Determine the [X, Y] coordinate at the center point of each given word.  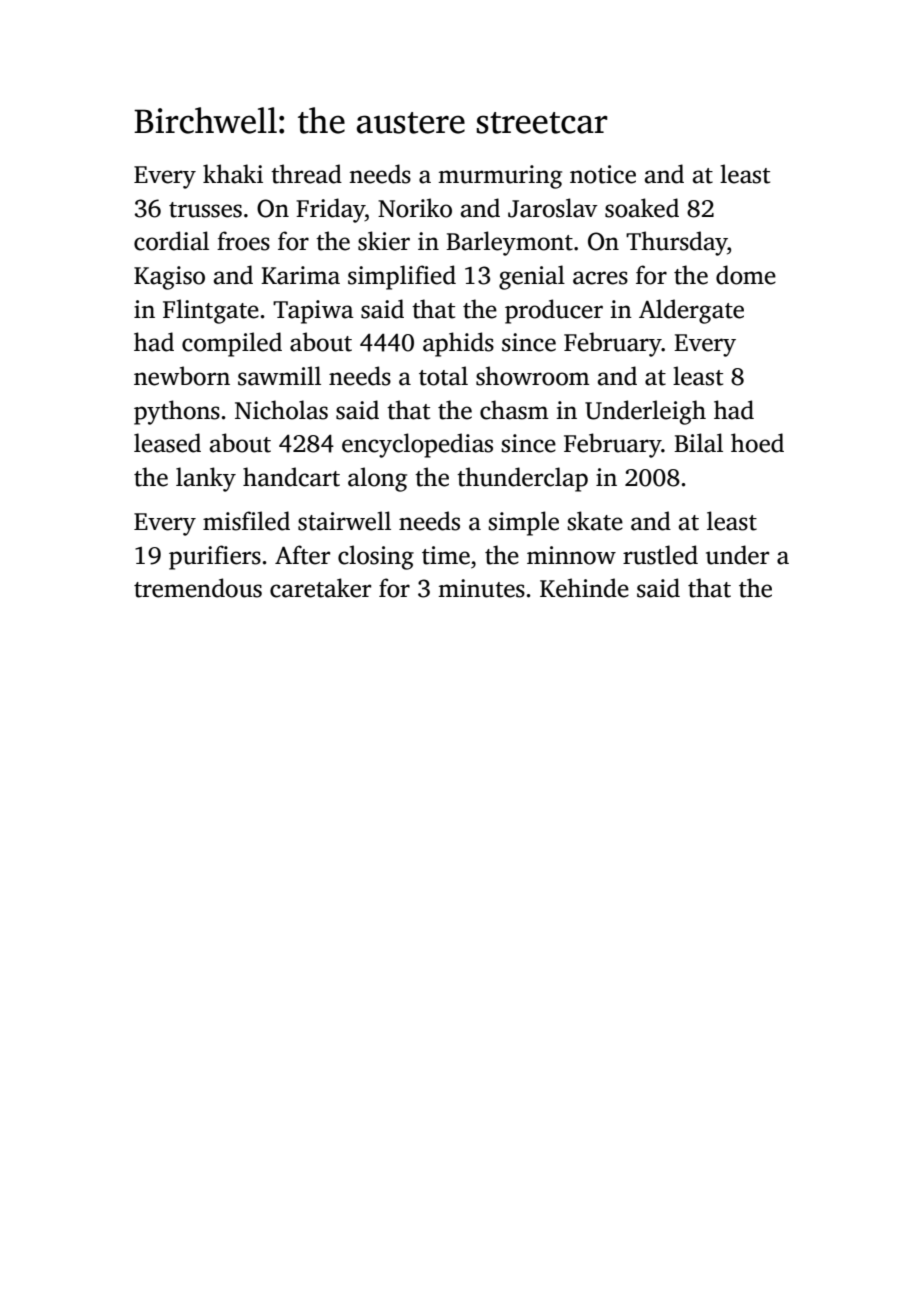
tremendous [198, 588]
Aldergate [691, 311]
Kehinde [584, 588]
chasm [514, 410]
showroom [533, 376]
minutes [481, 588]
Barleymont [509, 243]
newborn [182, 376]
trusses [205, 210]
